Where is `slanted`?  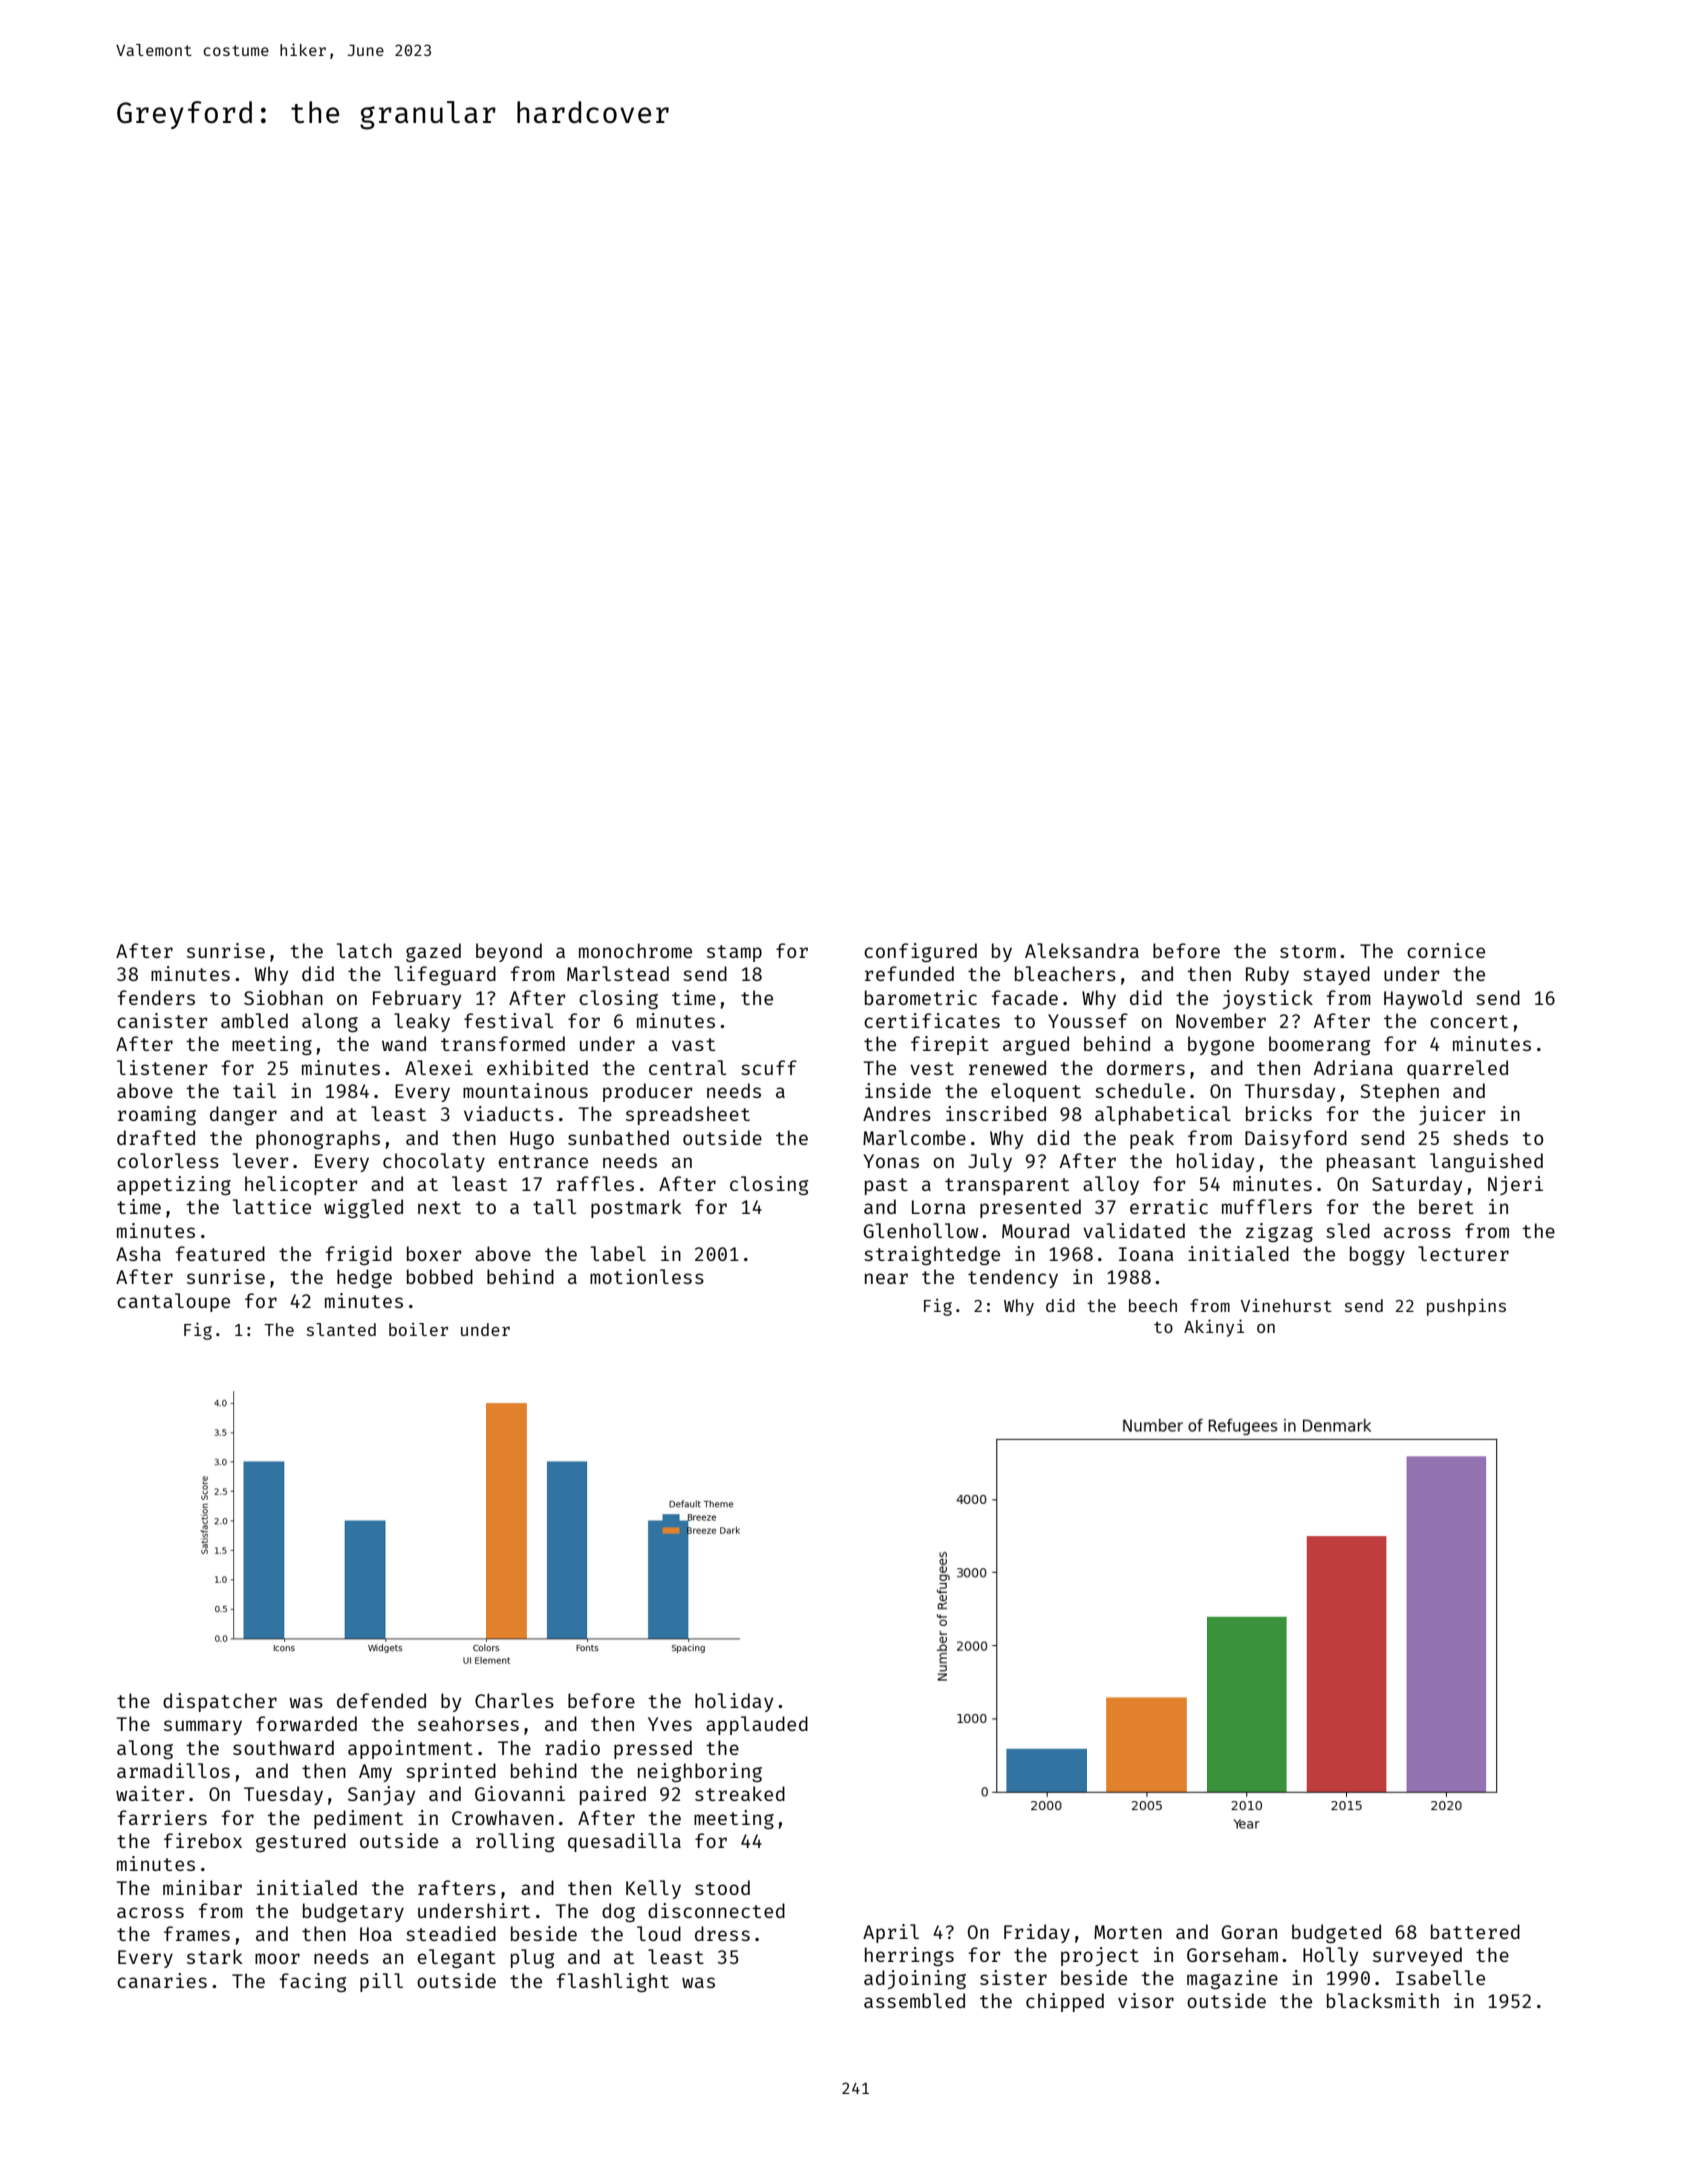 slanted is located at coordinates (341, 1329).
